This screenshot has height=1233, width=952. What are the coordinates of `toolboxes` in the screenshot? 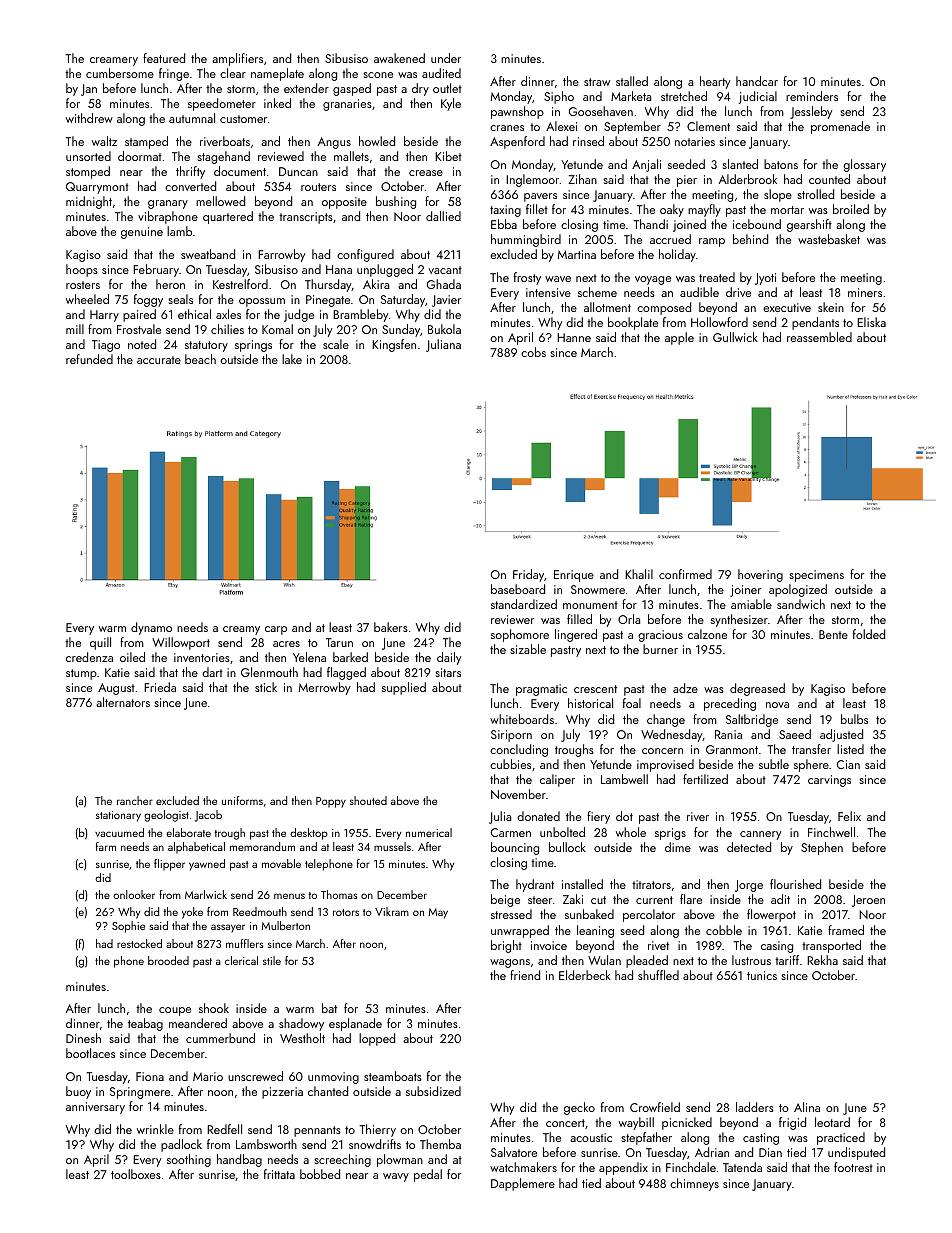 It's located at (136, 1174).
